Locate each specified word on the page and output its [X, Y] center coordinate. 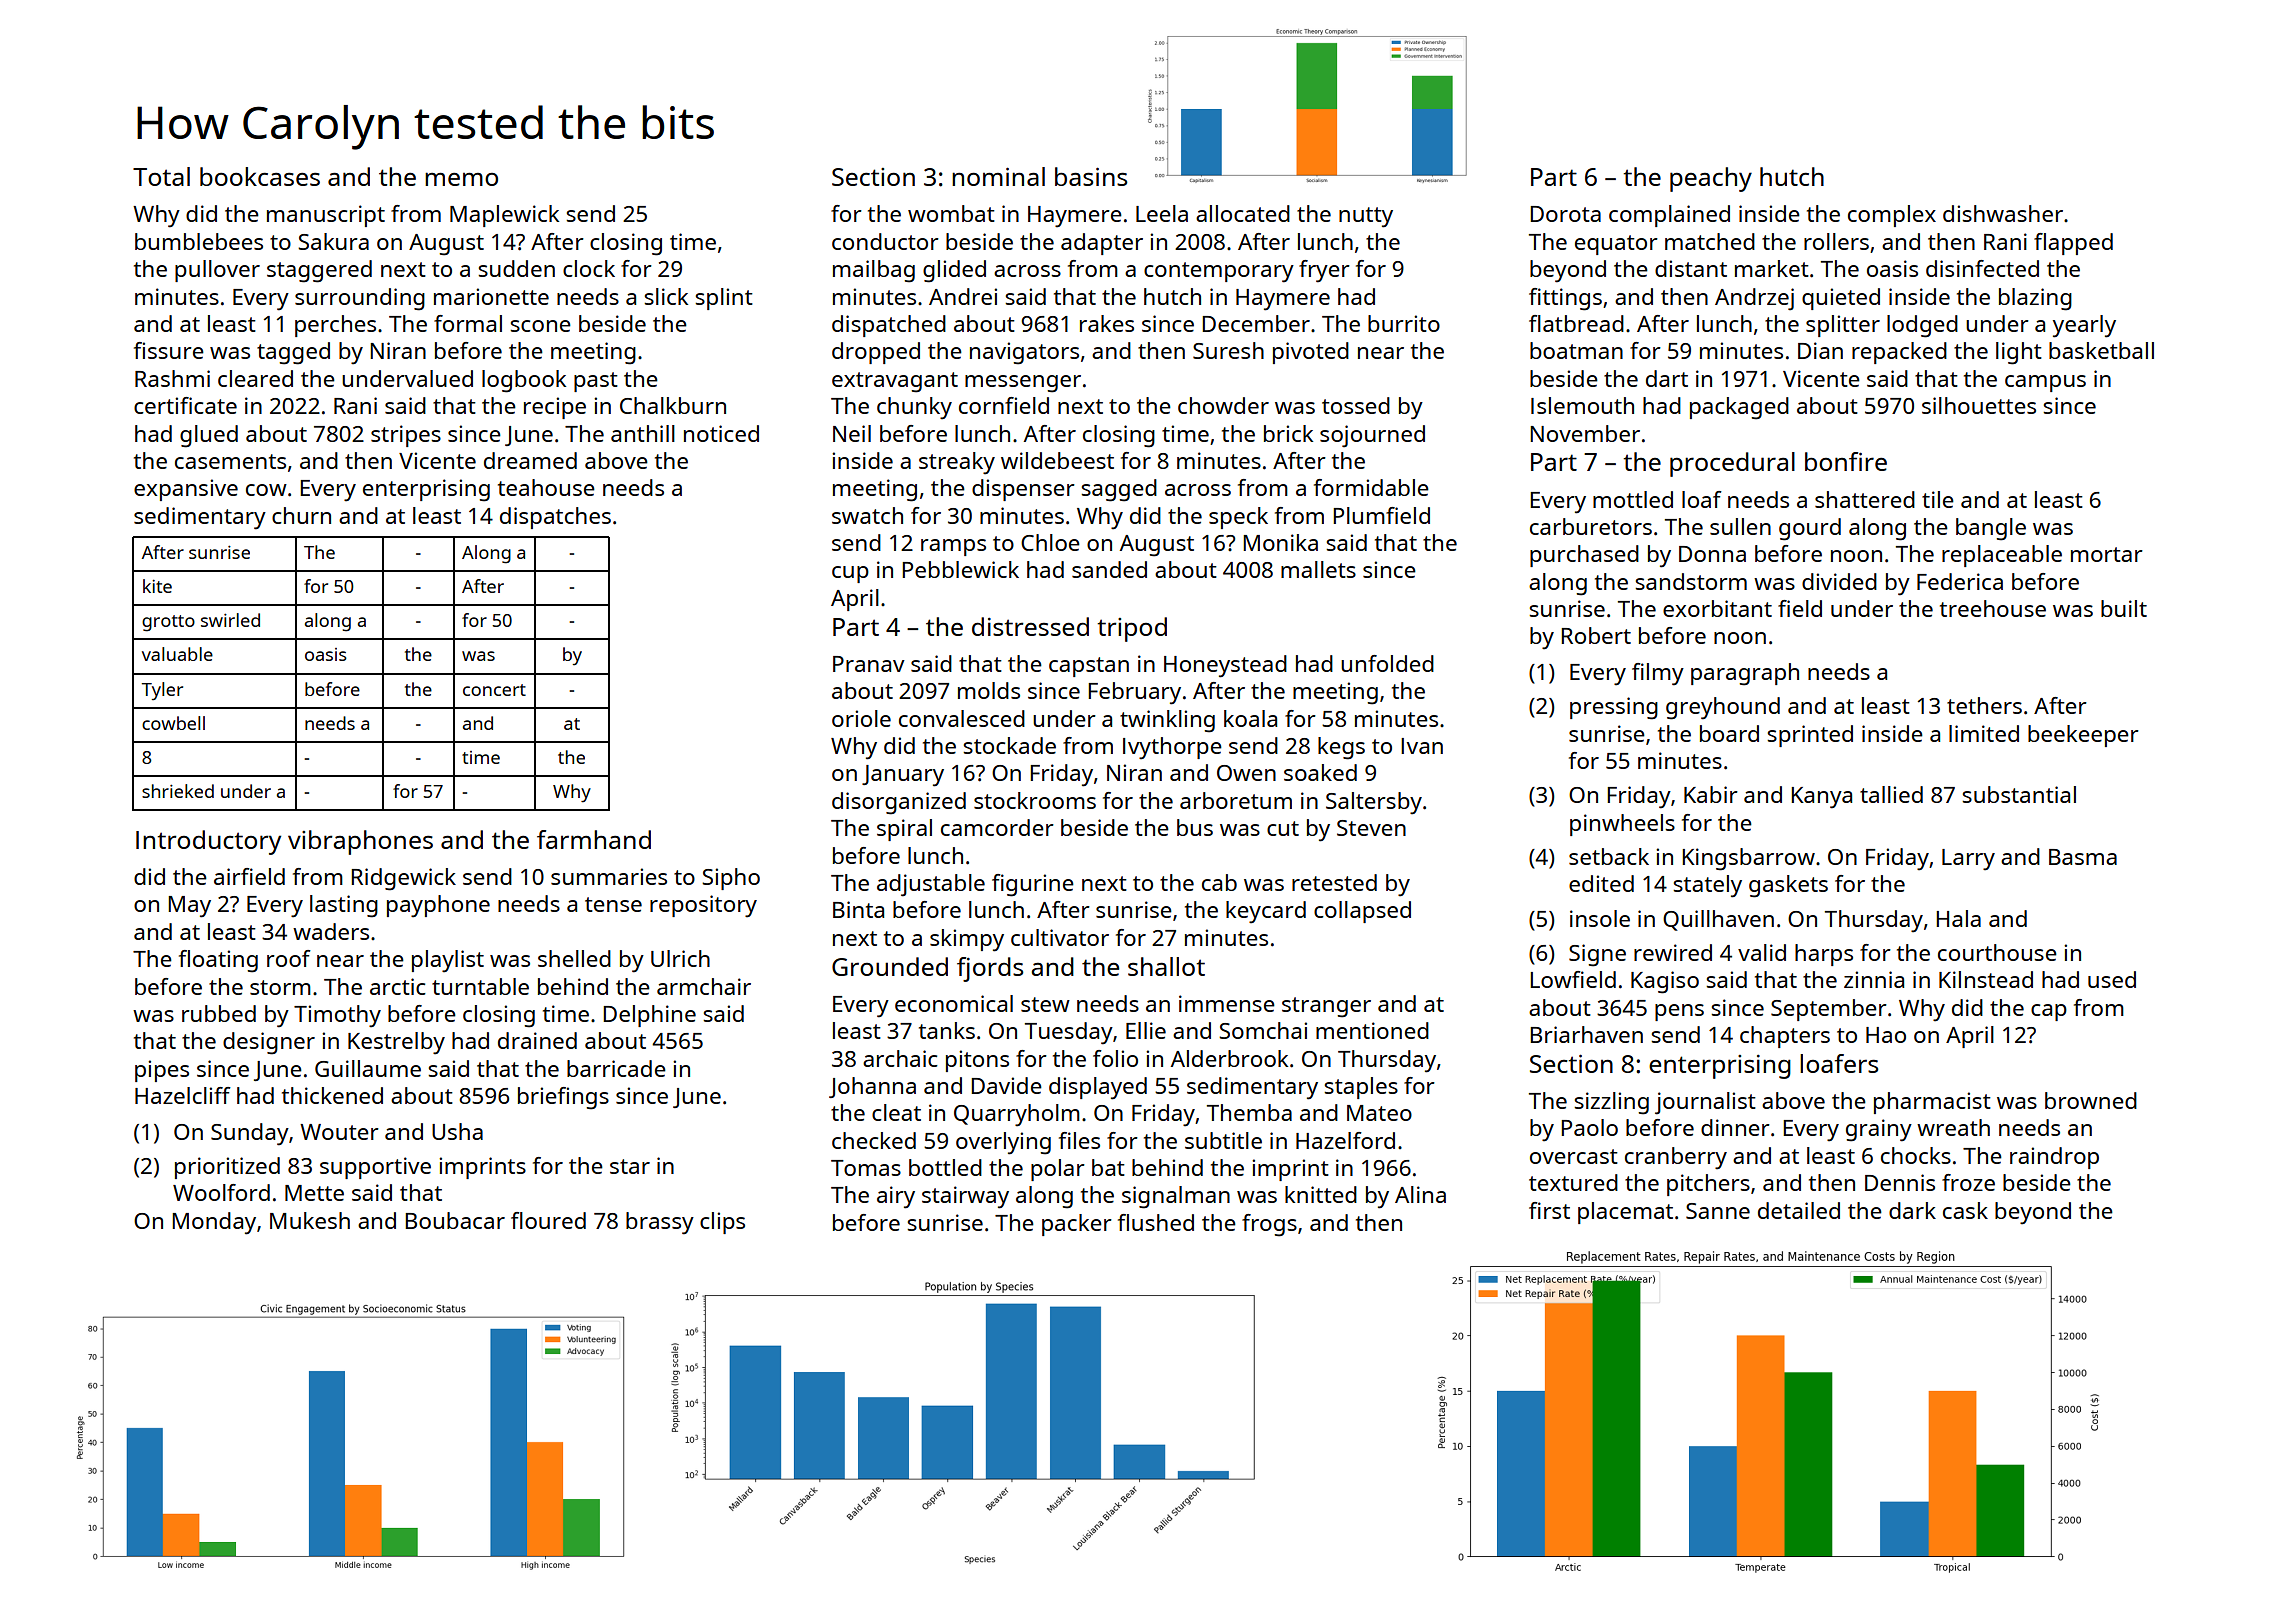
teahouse [546, 487]
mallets [1318, 569]
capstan [1089, 667]
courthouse [1997, 952]
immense [1227, 1003]
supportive [375, 1168]
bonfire [1846, 461]
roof [289, 958]
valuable [177, 654]
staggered [319, 271]
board [1729, 733]
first [1549, 1210]
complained [1669, 216]
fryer [1324, 271]
